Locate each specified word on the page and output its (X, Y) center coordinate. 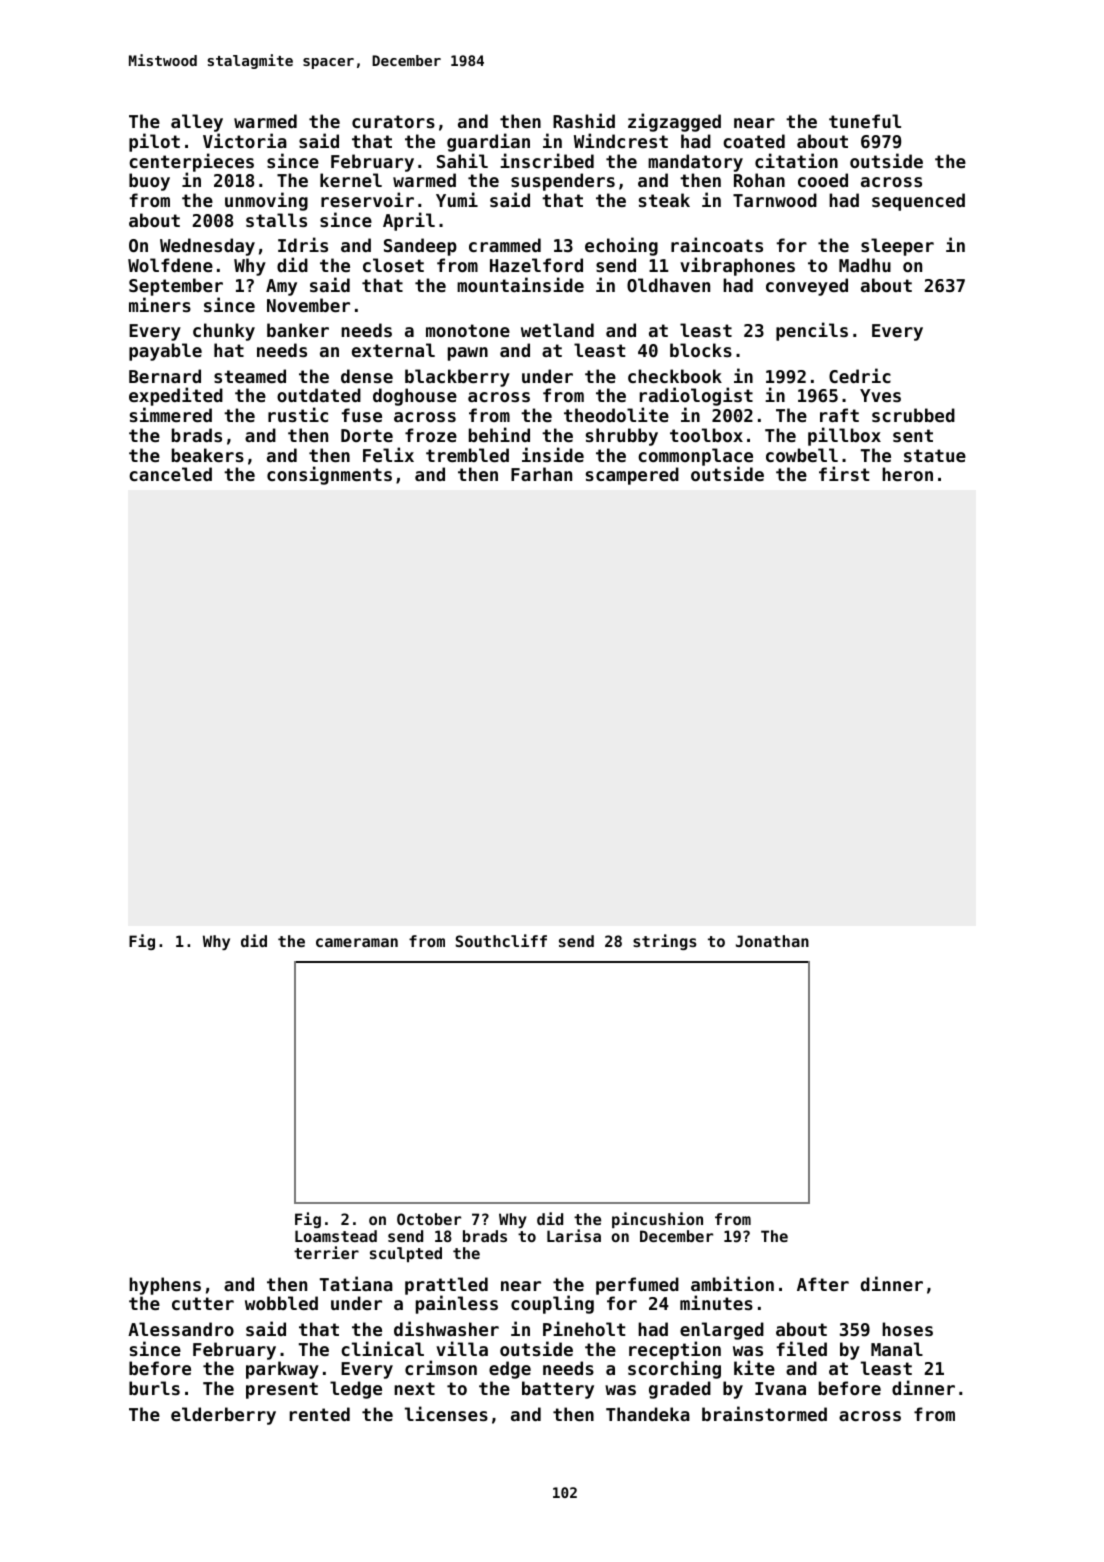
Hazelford (536, 265)
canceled (170, 474)
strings (665, 942)
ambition (732, 1283)
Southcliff (501, 940)
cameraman (357, 942)
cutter (203, 1303)
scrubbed (913, 415)
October (429, 1219)
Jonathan (772, 941)
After (823, 1284)
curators (393, 121)
